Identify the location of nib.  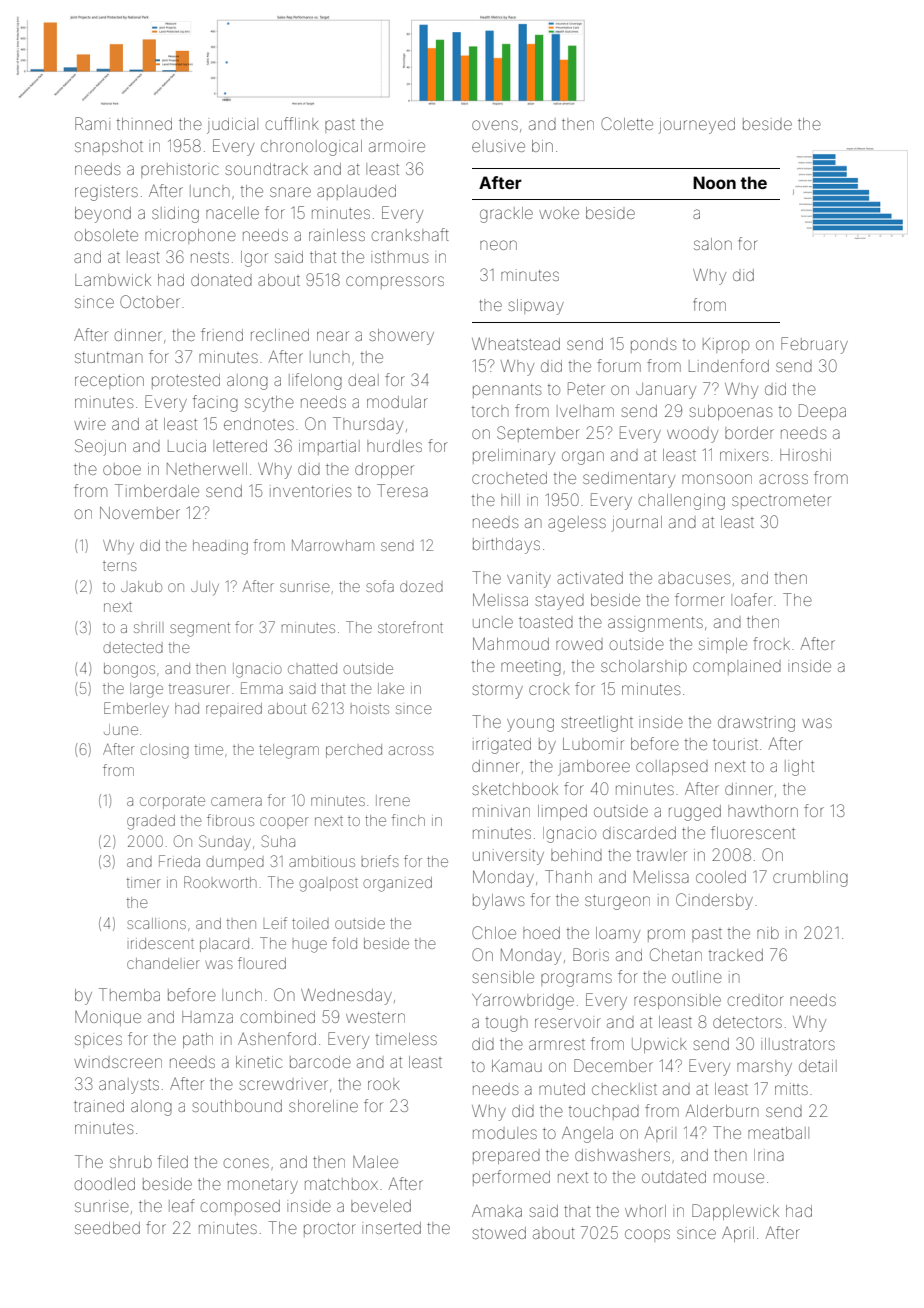
(768, 933).
